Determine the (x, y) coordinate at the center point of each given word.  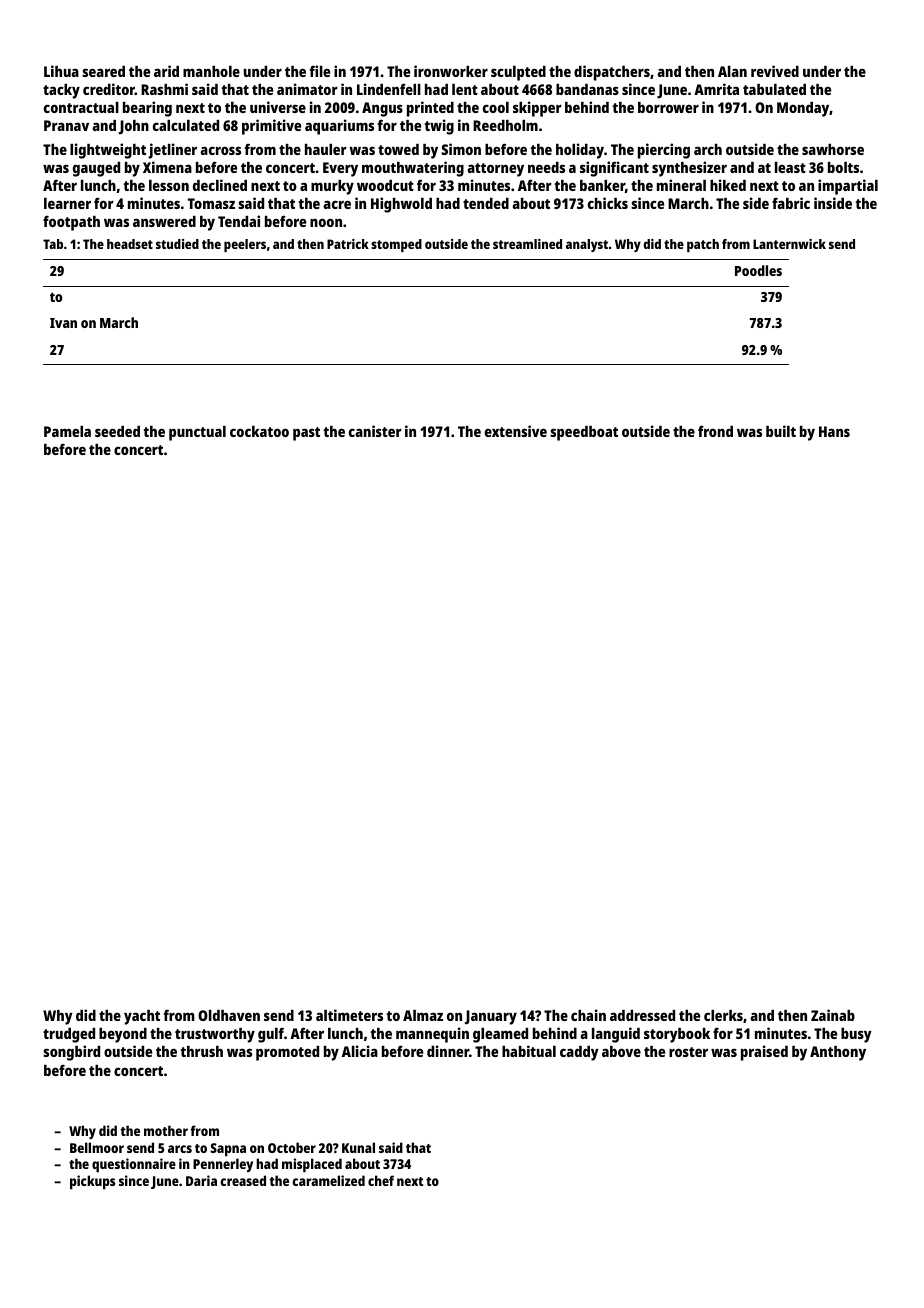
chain (588, 1015)
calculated (186, 125)
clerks (723, 1015)
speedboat (584, 433)
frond (715, 431)
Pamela (67, 431)
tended (486, 203)
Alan (732, 71)
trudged (69, 1035)
